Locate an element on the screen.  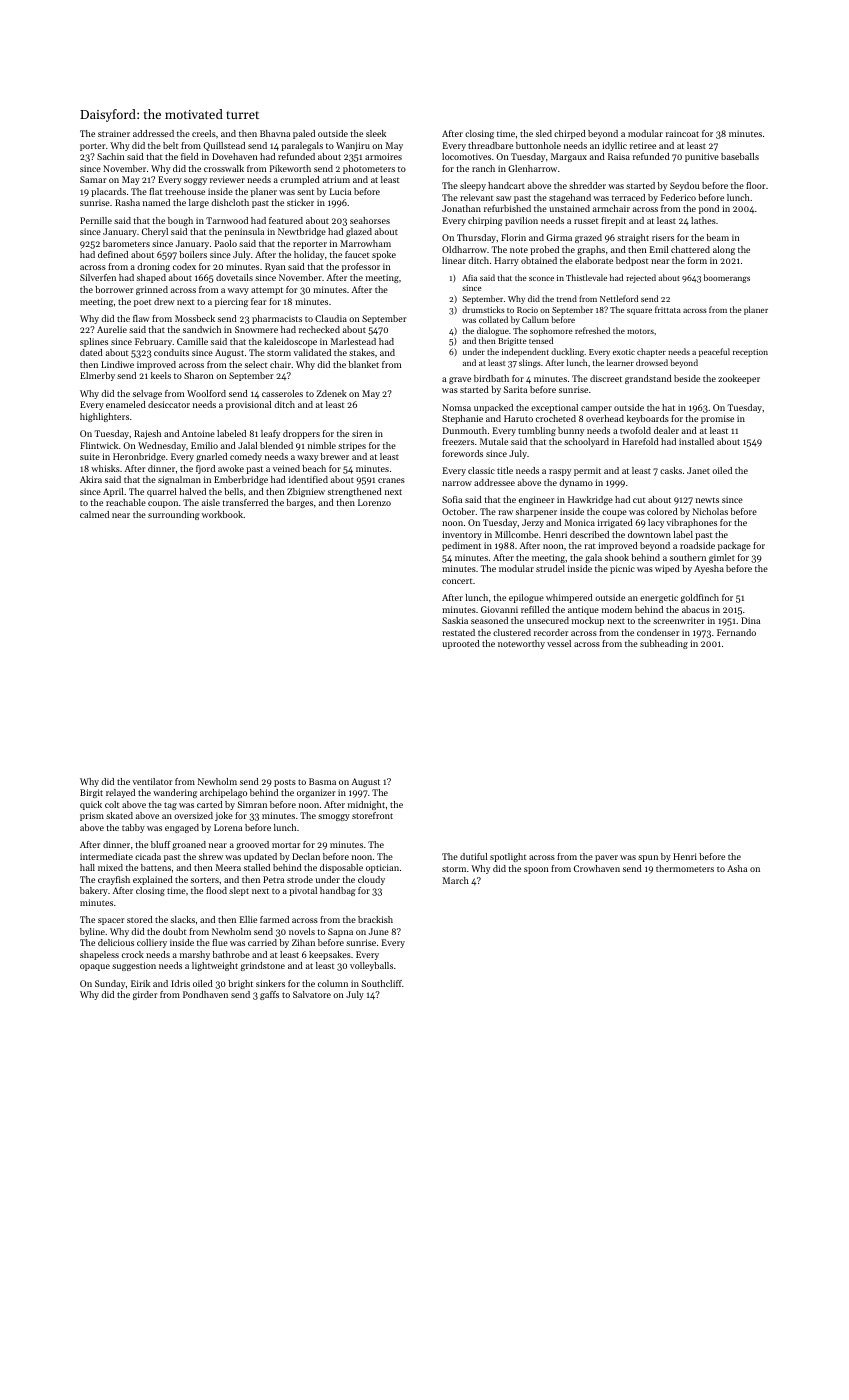
refreshed is located at coordinates (592, 330).
